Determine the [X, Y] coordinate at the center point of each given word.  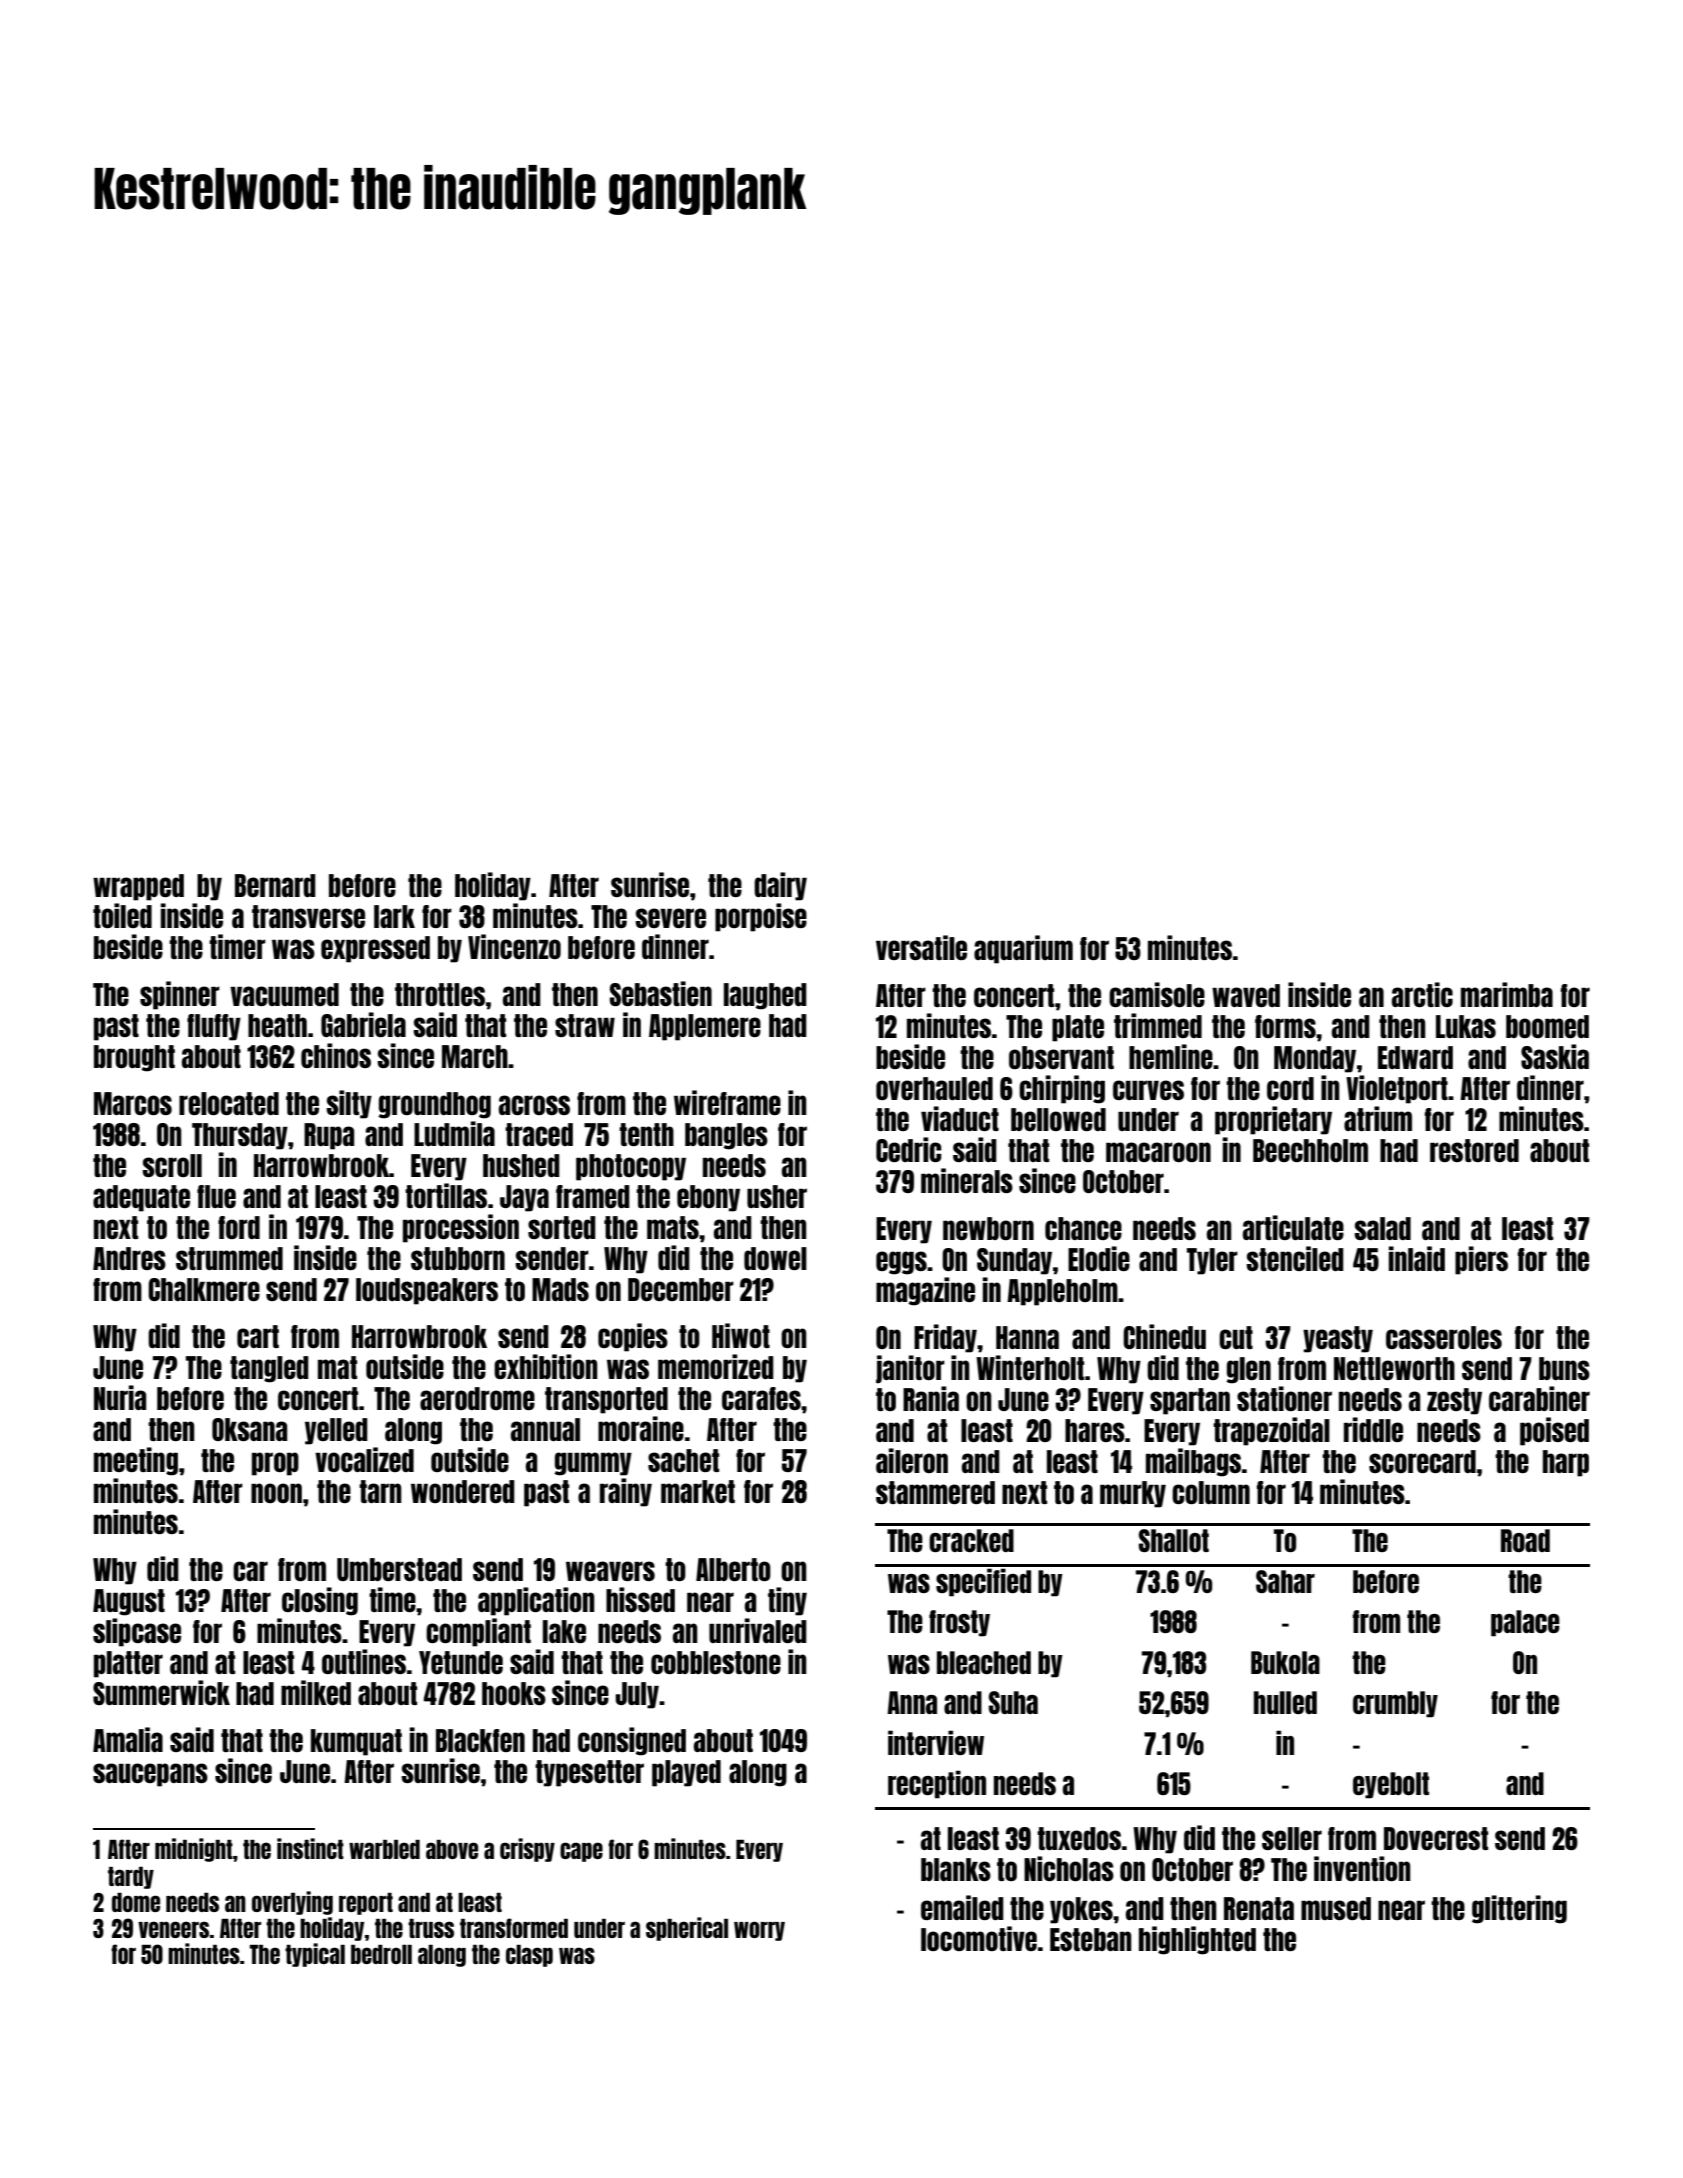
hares [1095, 1430]
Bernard [275, 885]
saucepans [150, 1775]
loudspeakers [427, 1291]
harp [1566, 1463]
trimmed [1158, 1025]
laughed [765, 996]
